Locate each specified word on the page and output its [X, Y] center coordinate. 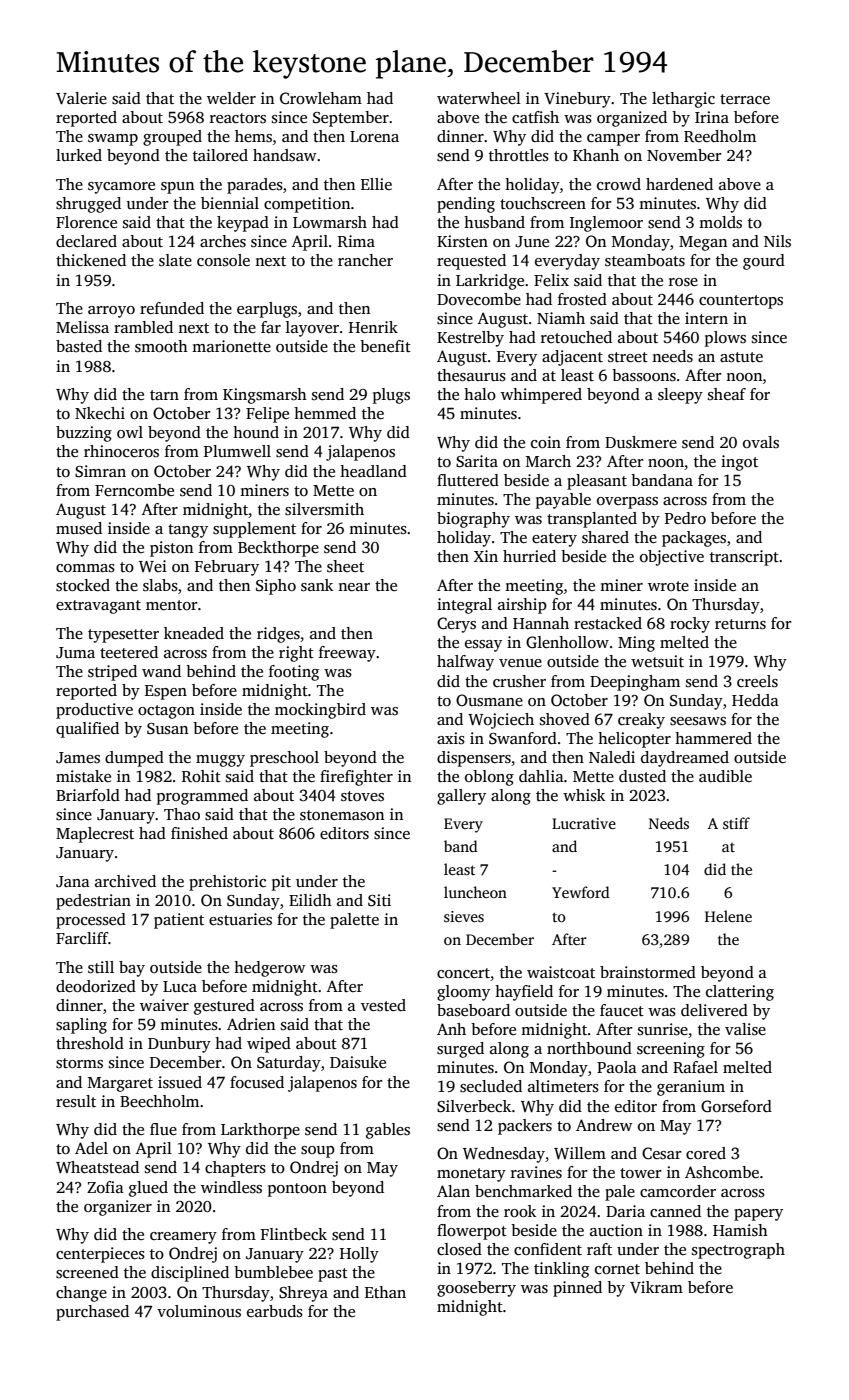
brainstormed [648, 972]
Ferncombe [134, 490]
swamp [113, 140]
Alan [453, 1191]
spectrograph [738, 1251]
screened [87, 1272]
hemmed [325, 413]
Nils [777, 241]
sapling [81, 1026]
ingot [739, 463]
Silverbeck [474, 1106]
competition [307, 205]
